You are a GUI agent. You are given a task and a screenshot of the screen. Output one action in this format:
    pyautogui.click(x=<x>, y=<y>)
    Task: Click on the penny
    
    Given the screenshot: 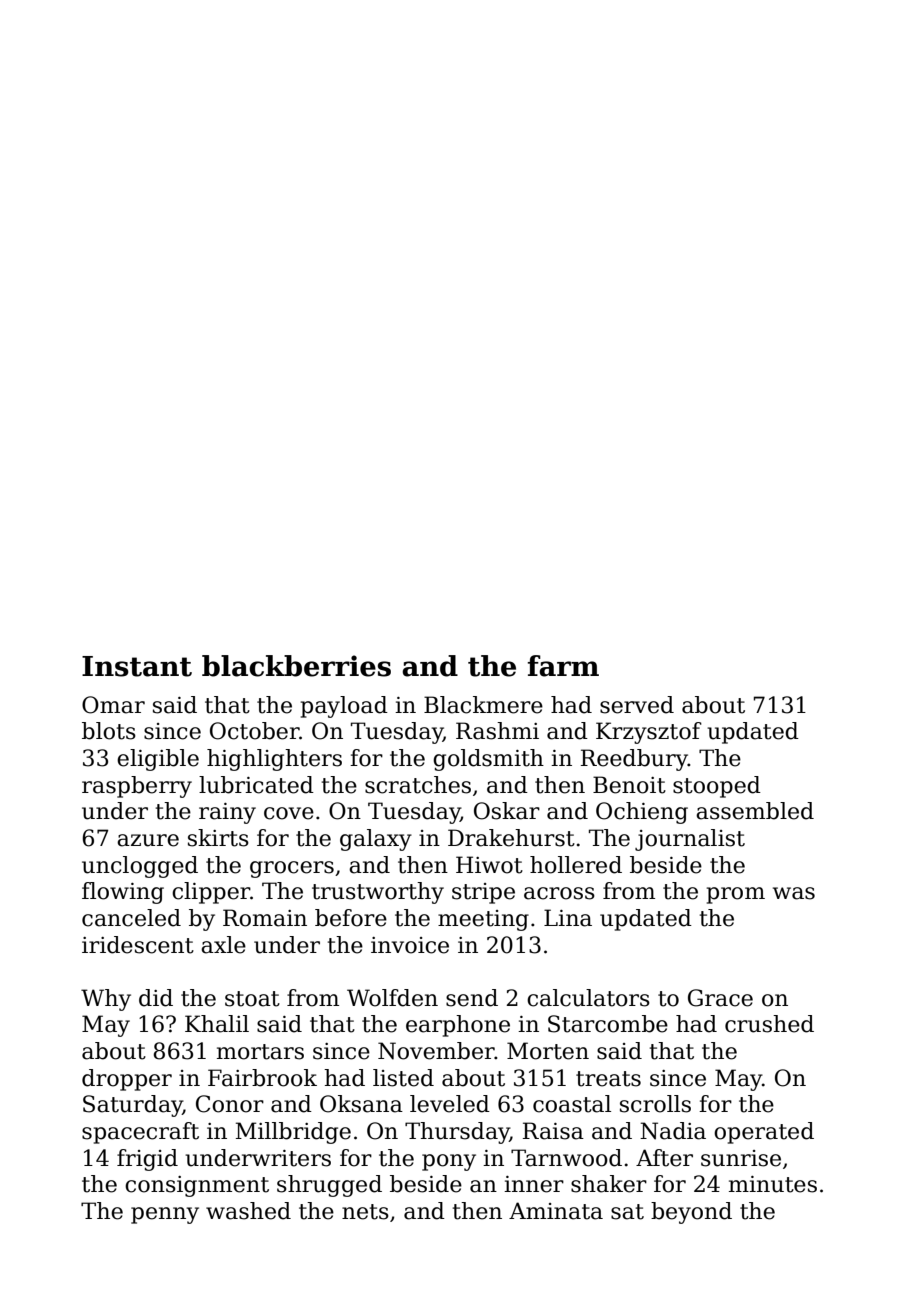 What is the action you would take?
    pyautogui.click(x=165, y=1215)
